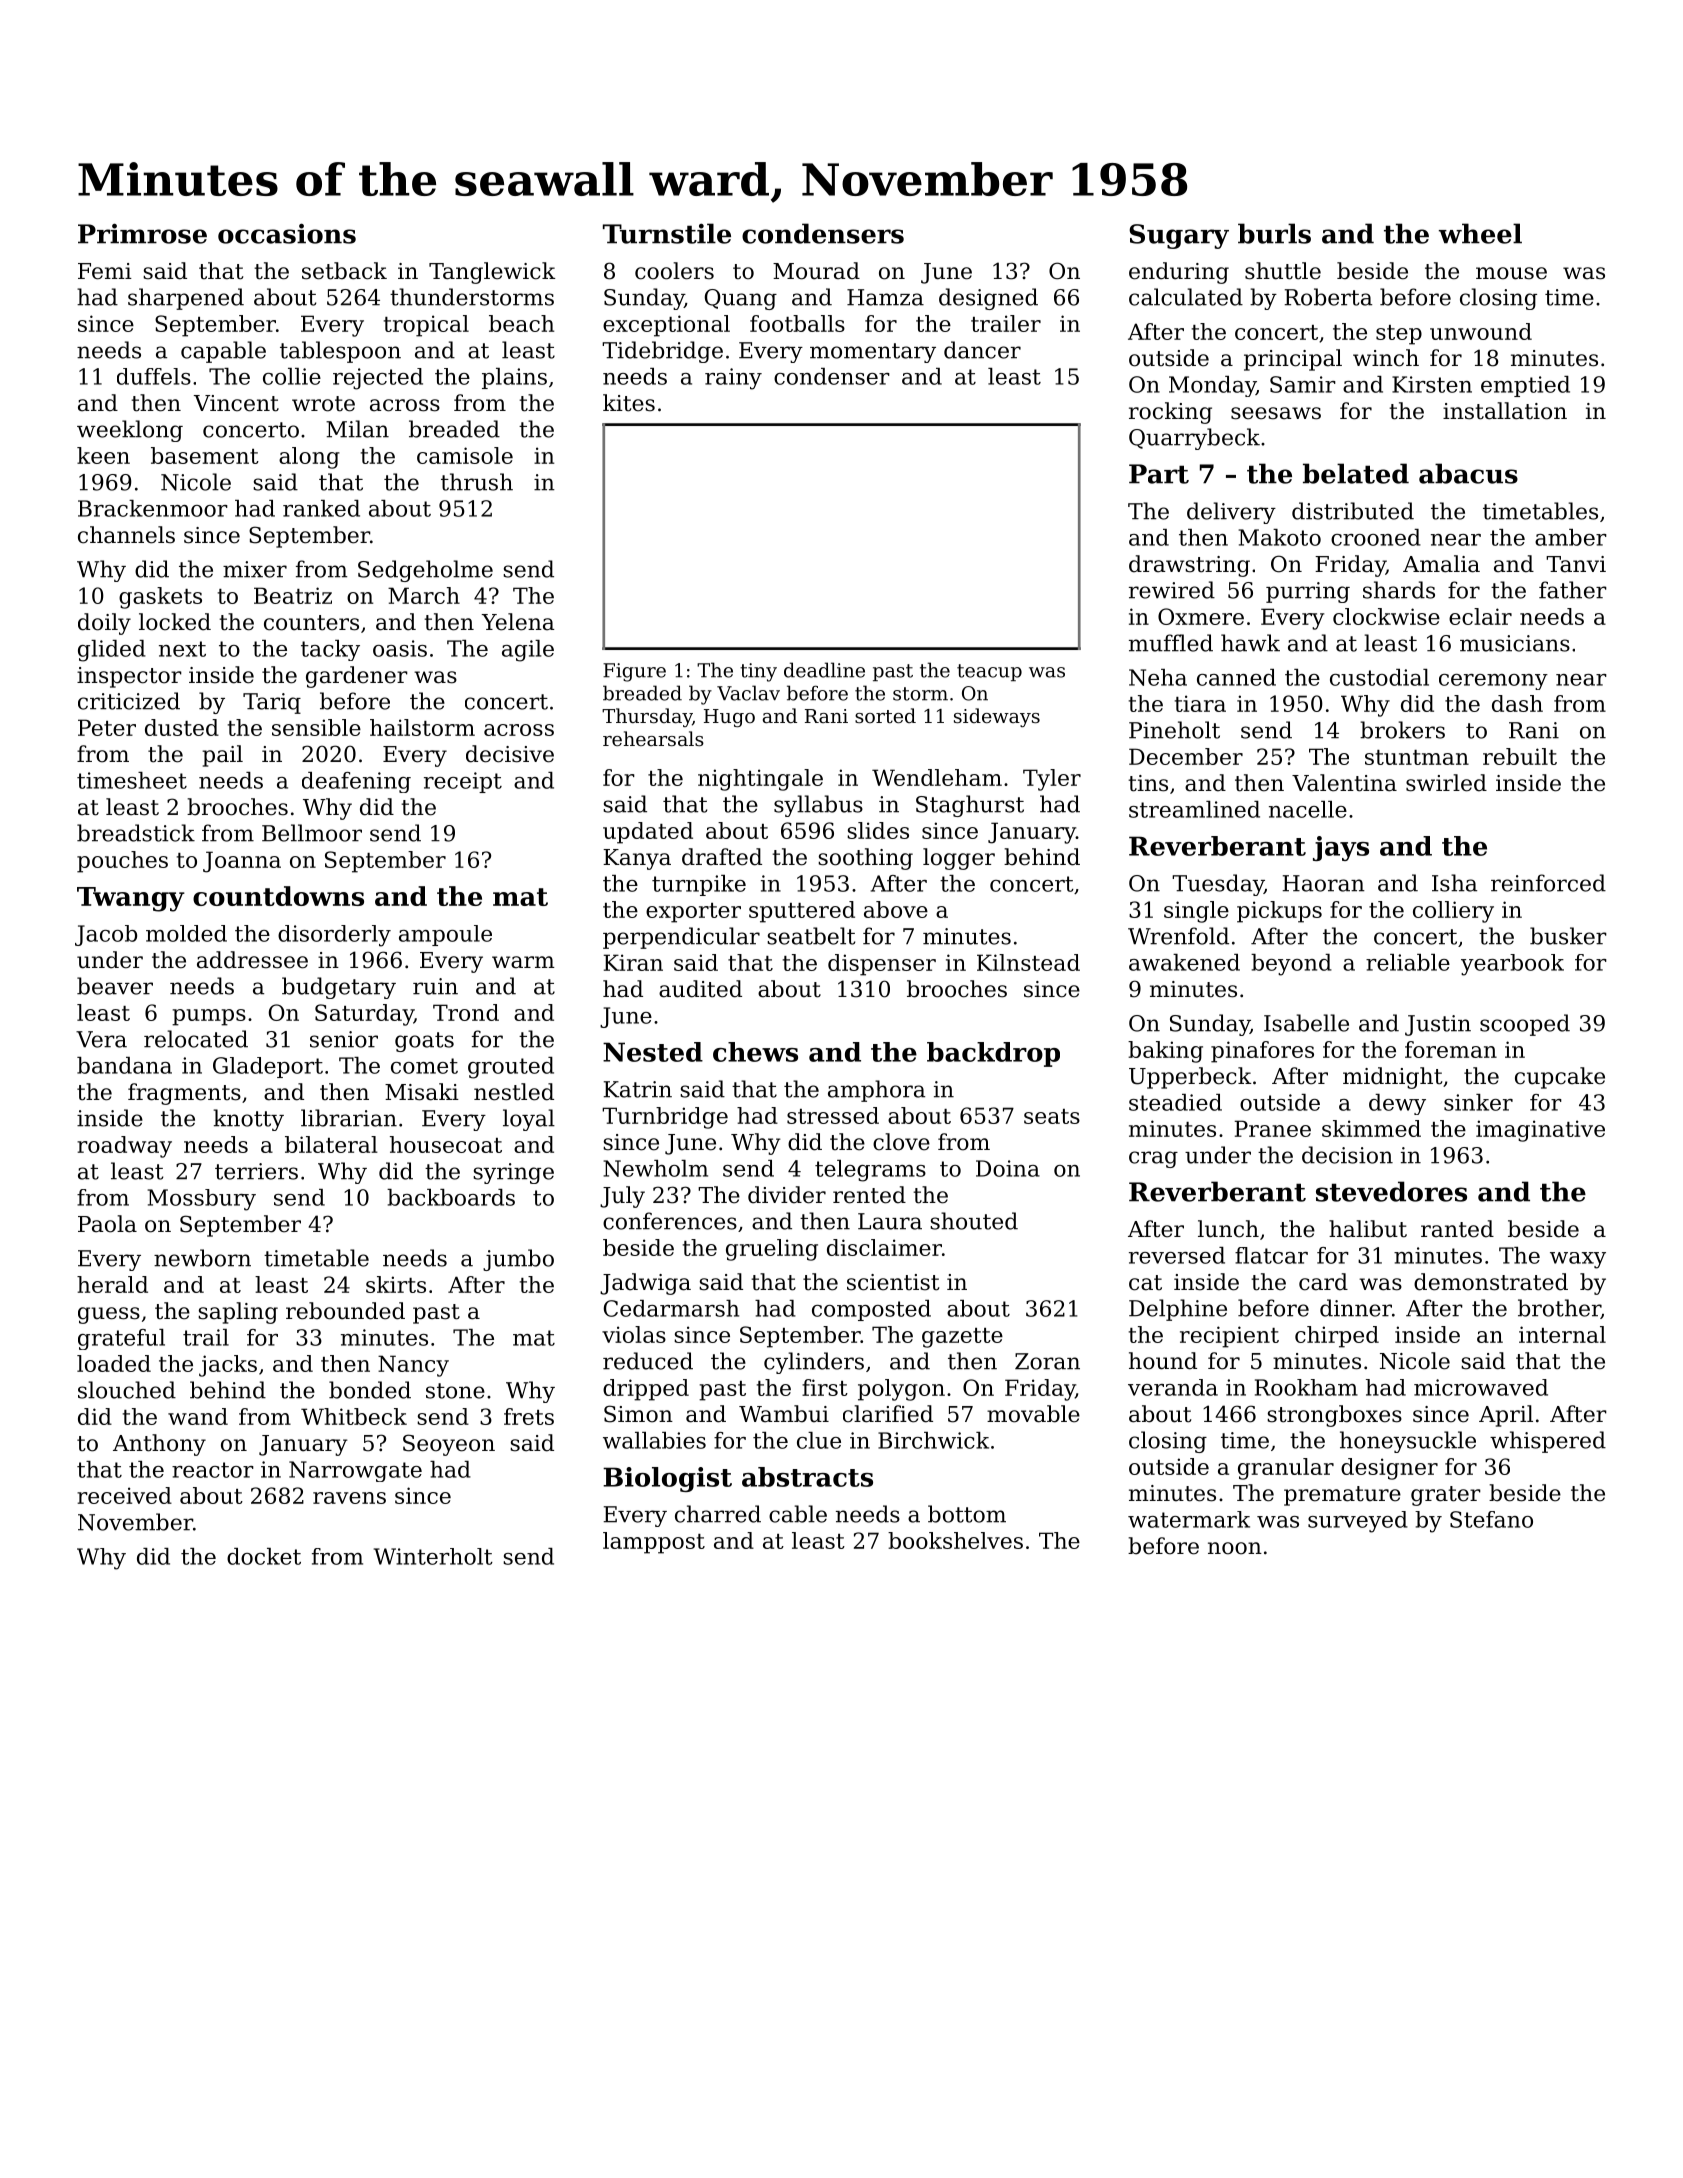  I want to click on teacup, so click(989, 672).
